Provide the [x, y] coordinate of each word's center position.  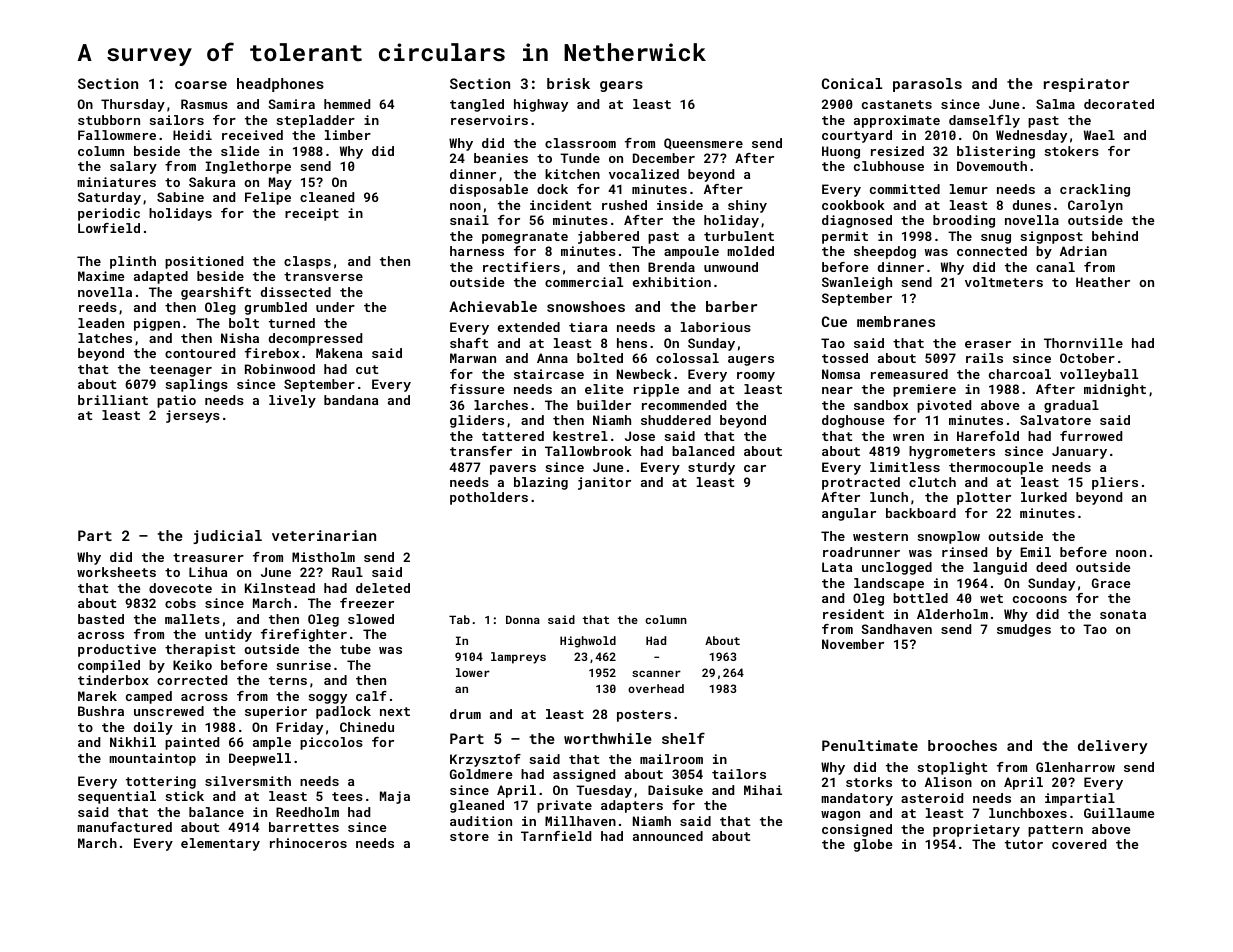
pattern [1055, 831]
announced [668, 836]
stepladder [316, 121]
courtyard [857, 136]
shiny [747, 206]
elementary [220, 844]
